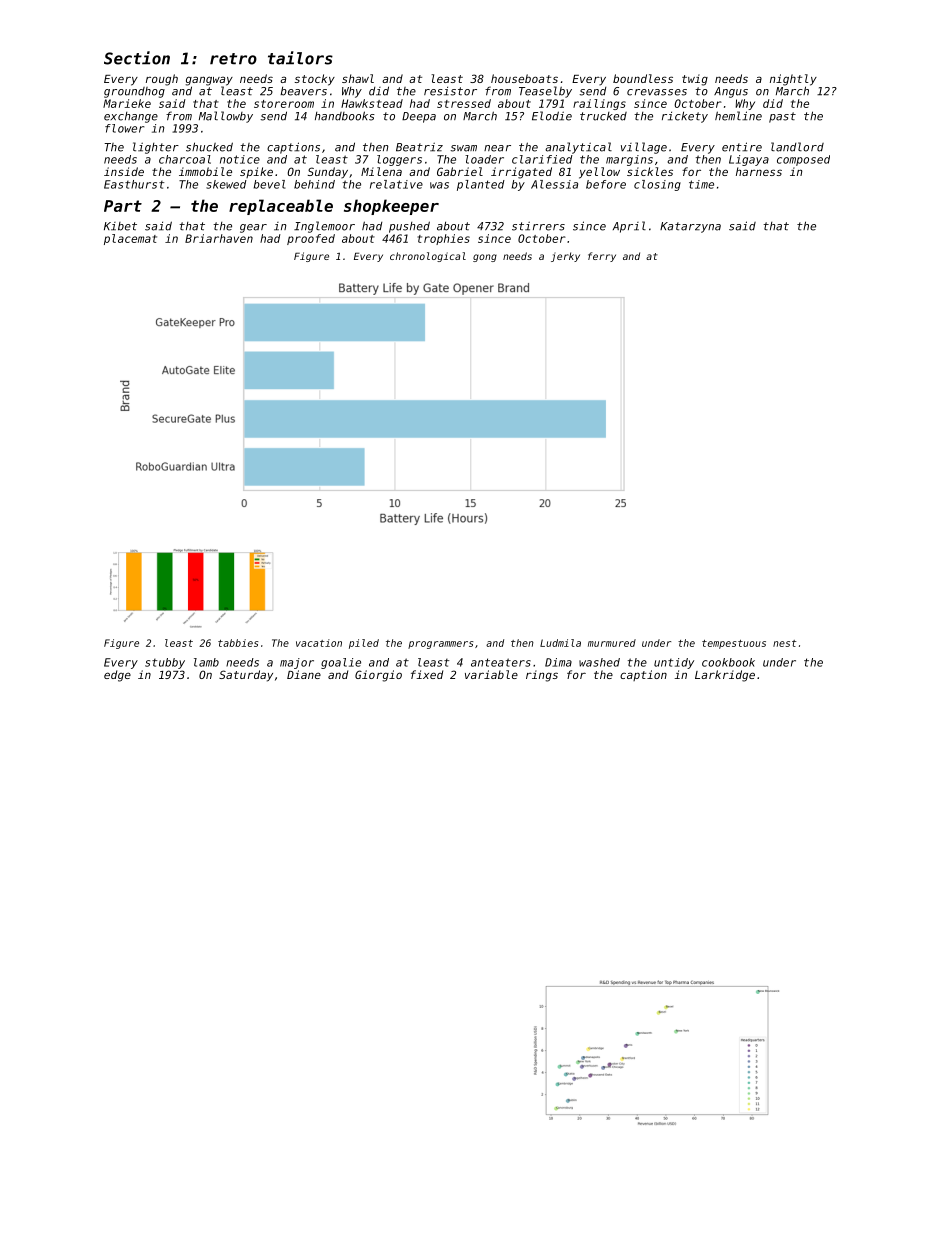  I want to click on Diane, so click(304, 674).
